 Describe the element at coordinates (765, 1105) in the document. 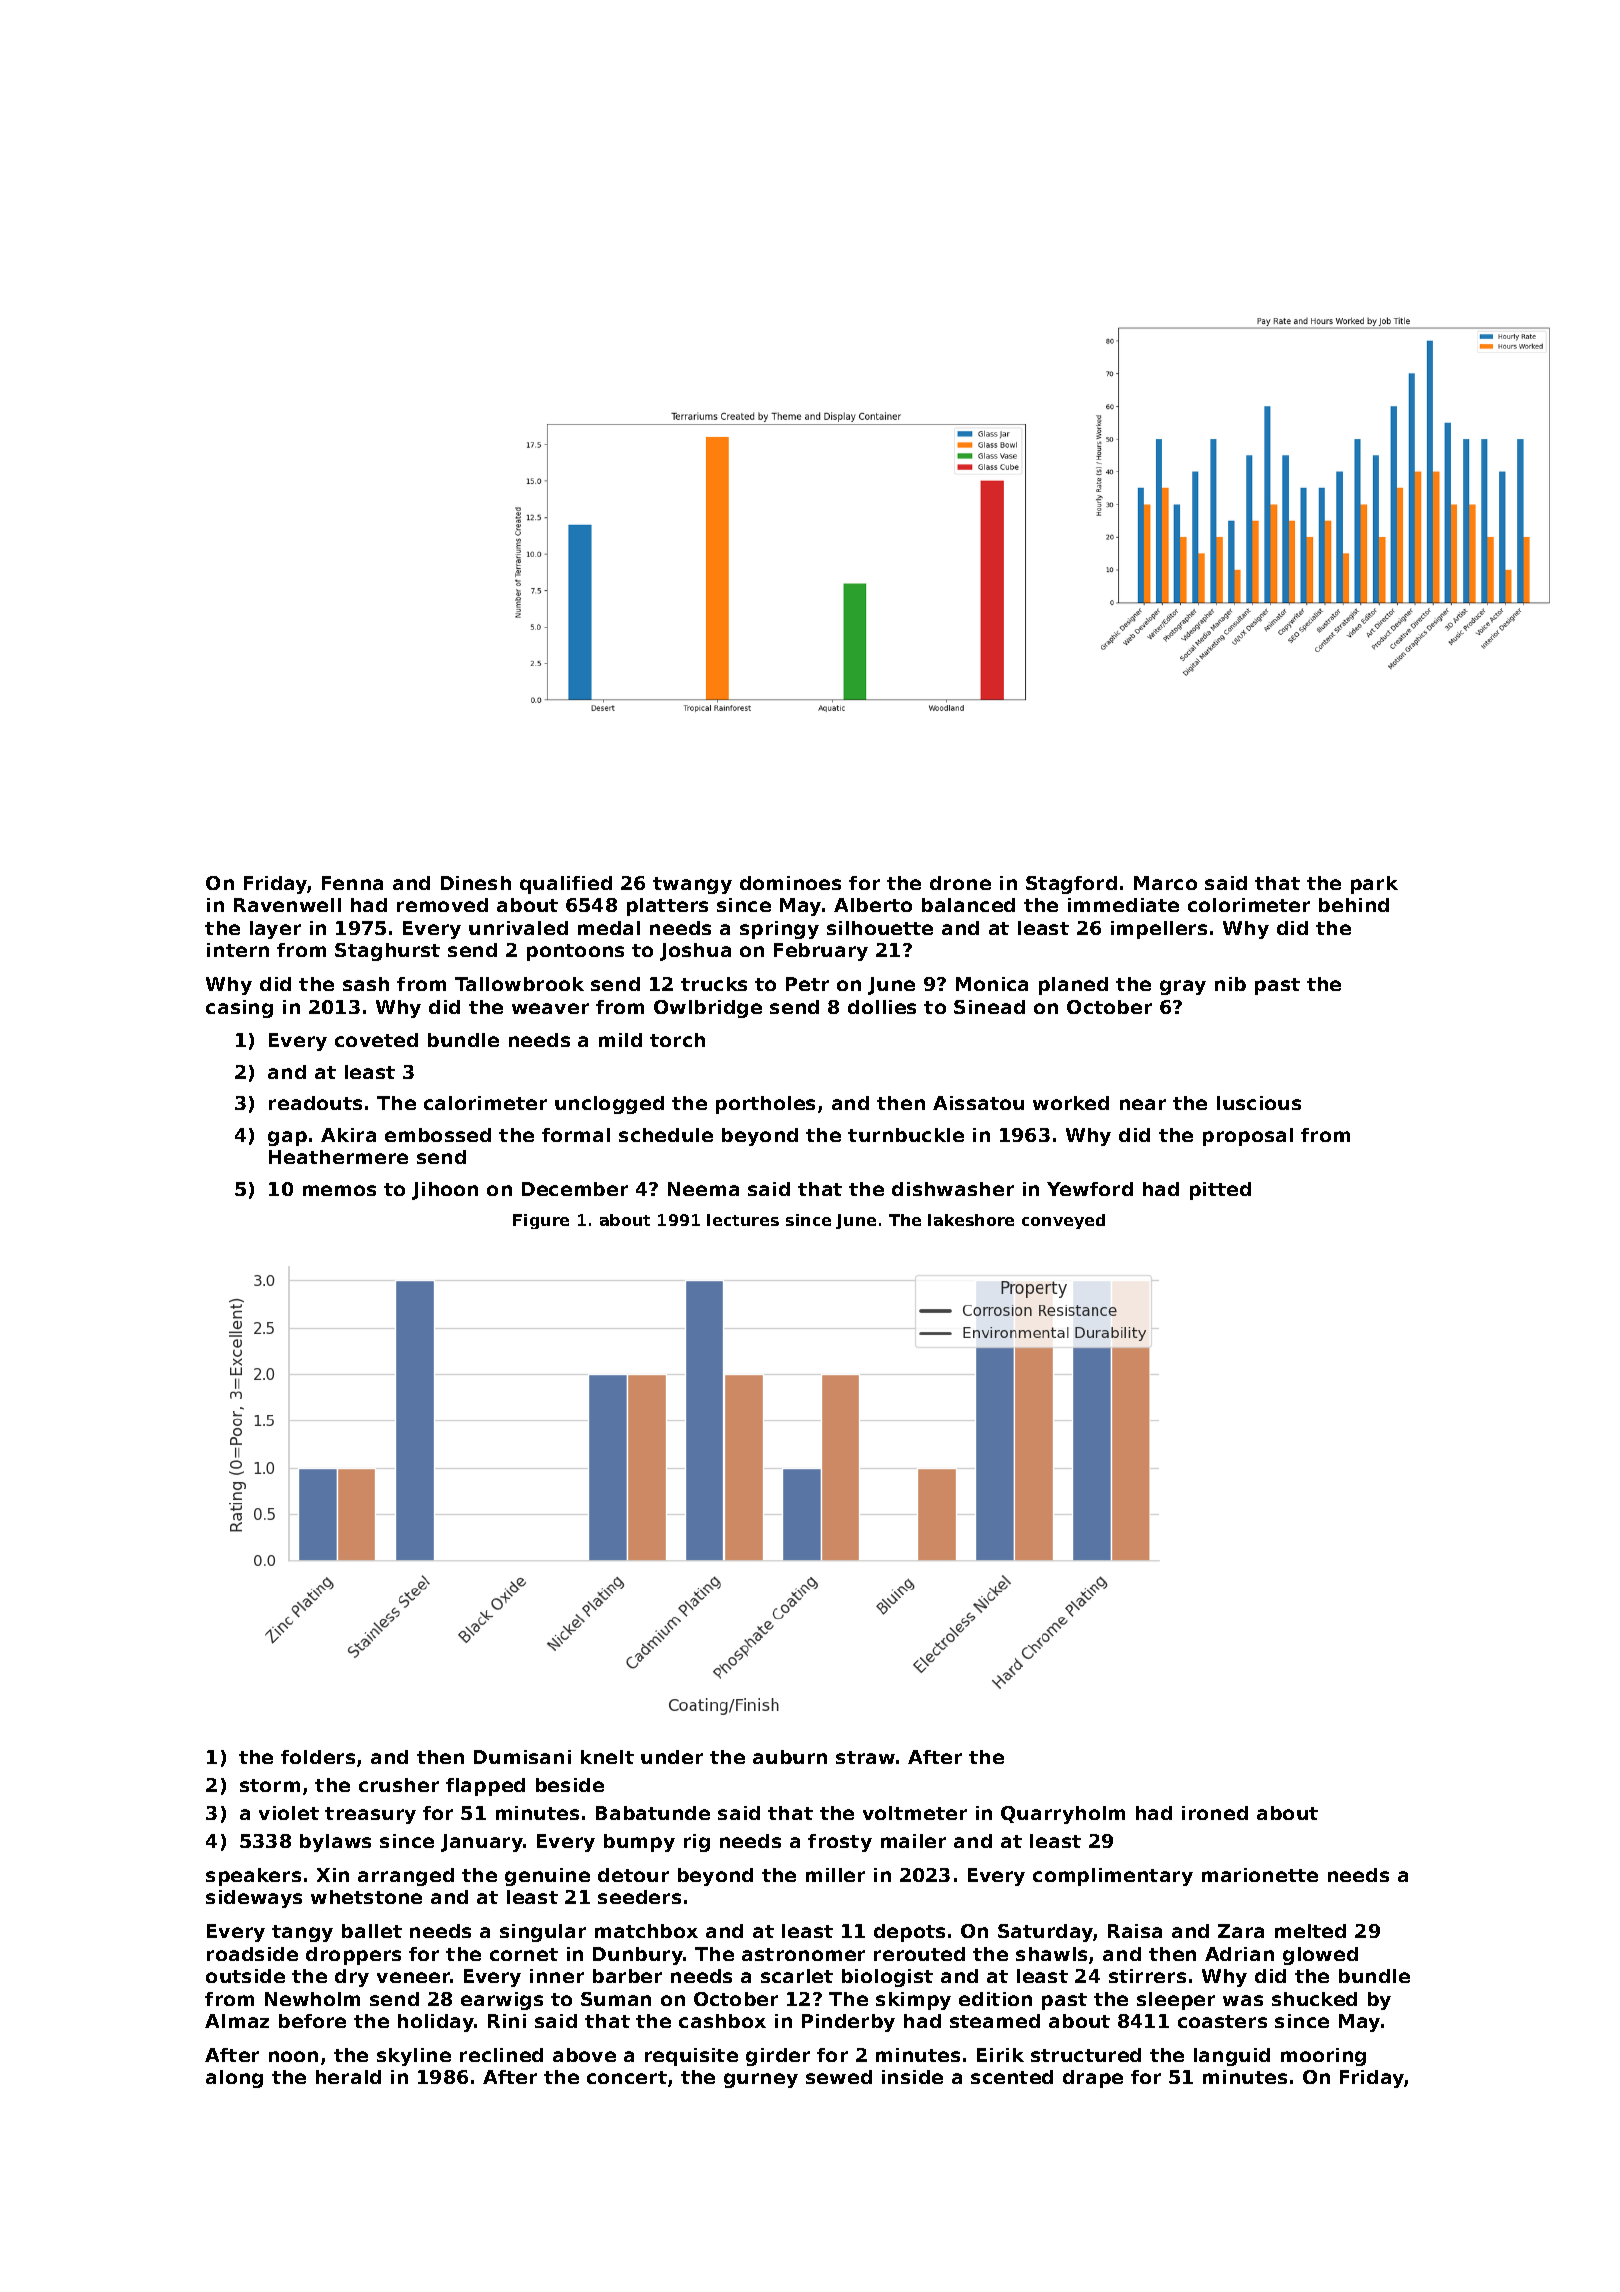

I see `portholes` at that location.
